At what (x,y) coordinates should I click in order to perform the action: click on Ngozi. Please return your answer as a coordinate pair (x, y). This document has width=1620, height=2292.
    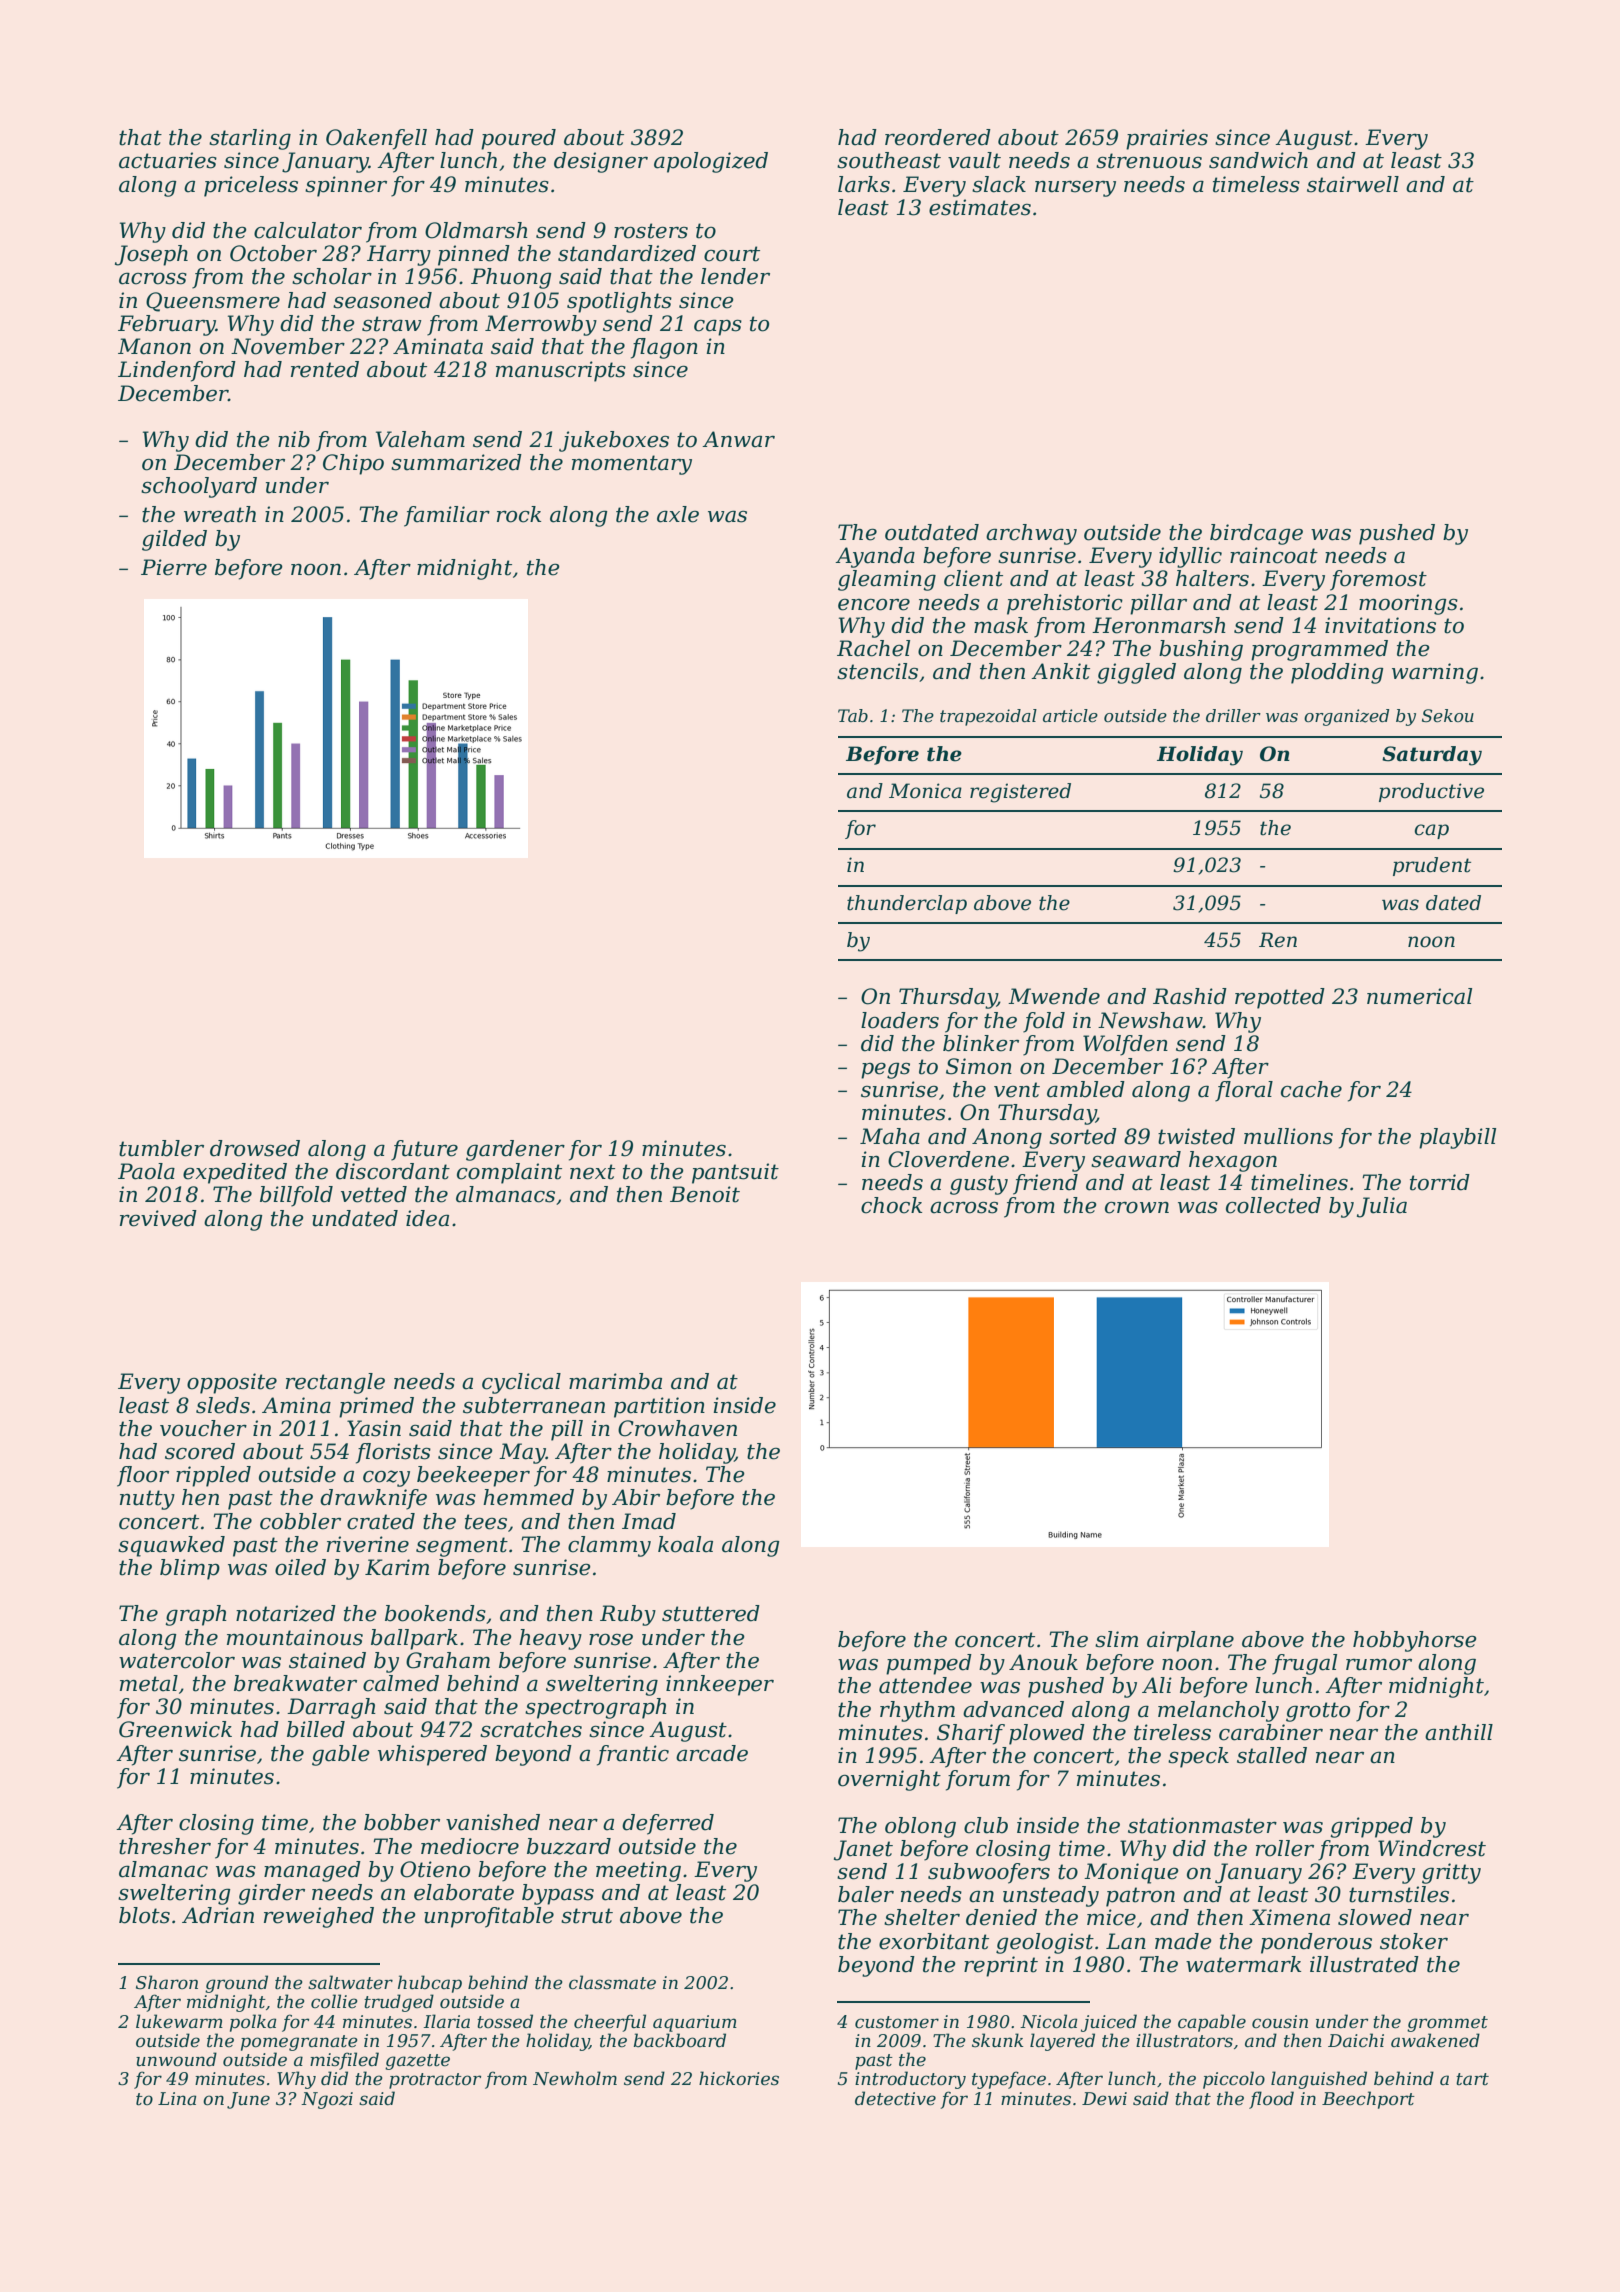
    Looking at the image, I should click on (327, 2100).
